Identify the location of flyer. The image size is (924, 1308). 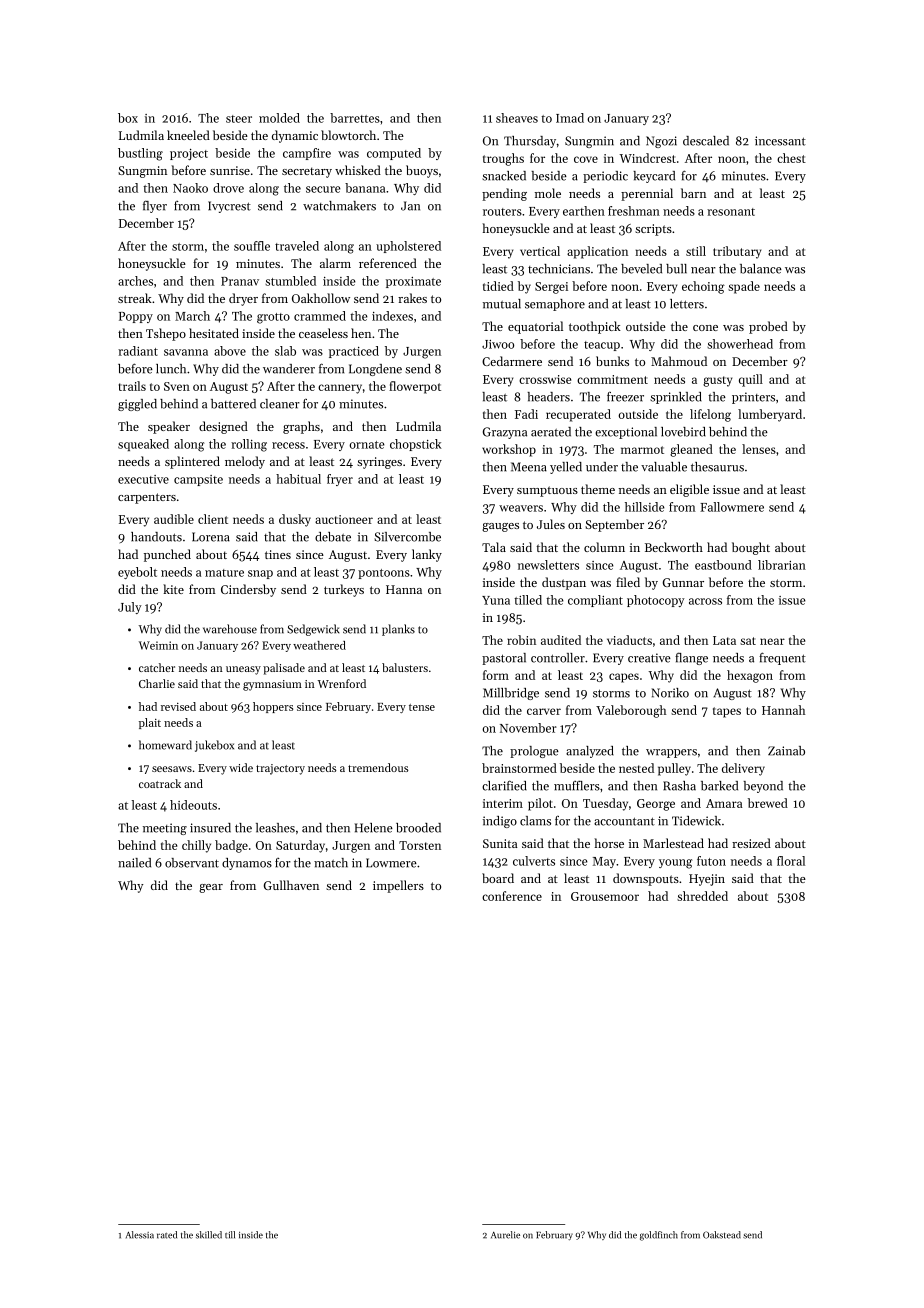
(155, 206).
